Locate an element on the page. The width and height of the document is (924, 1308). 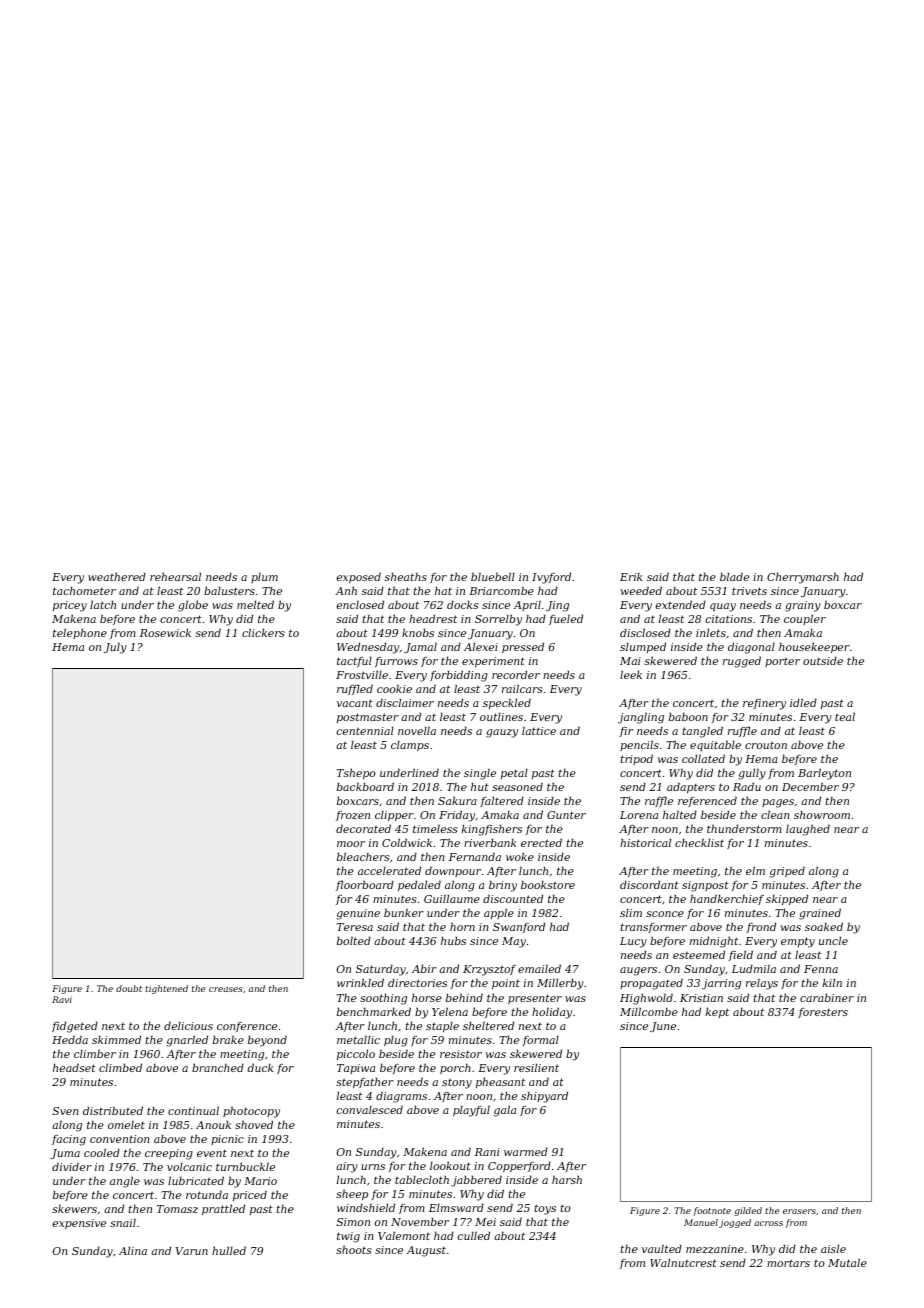
Alina is located at coordinates (133, 1250).
